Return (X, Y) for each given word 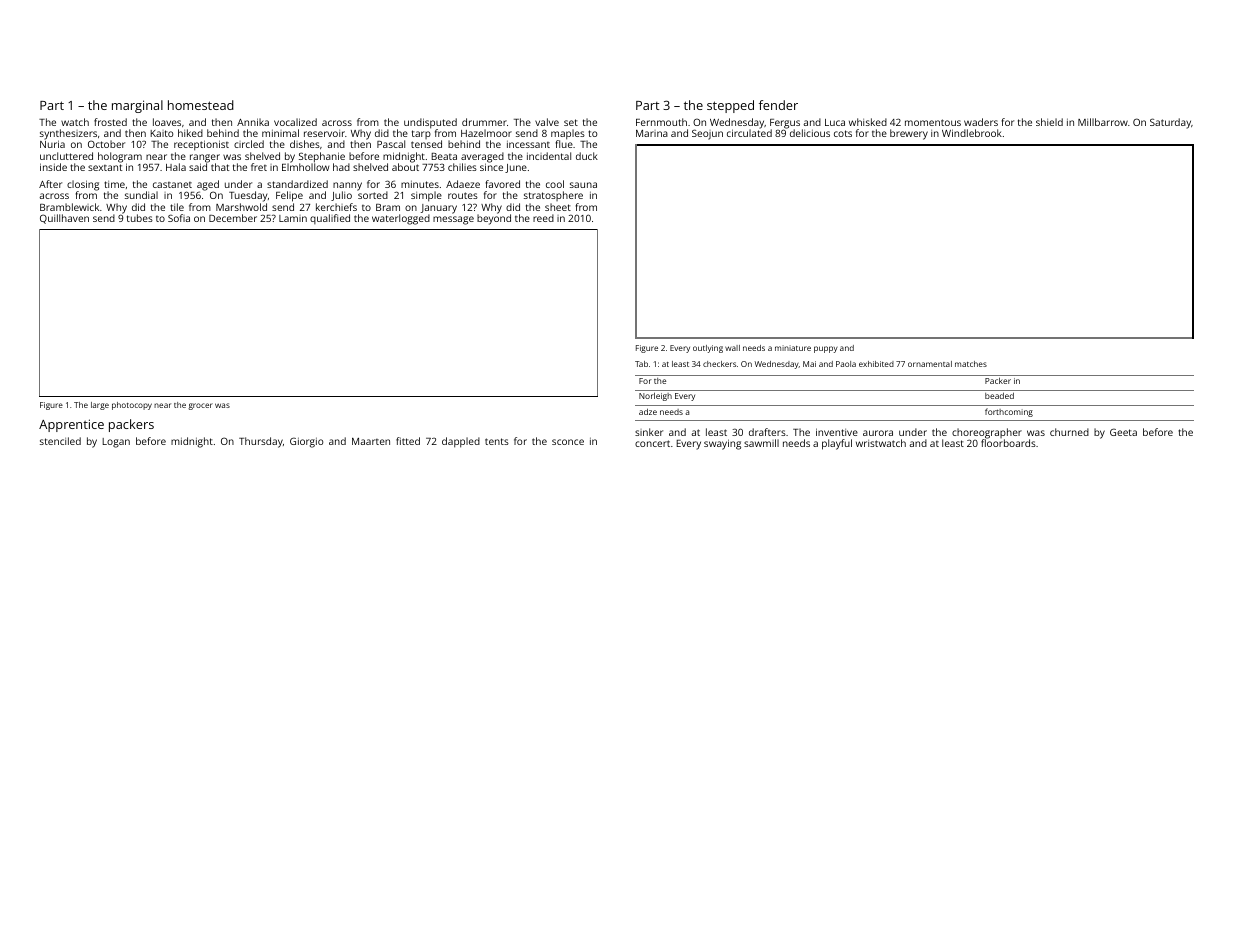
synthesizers (68, 135)
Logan (116, 443)
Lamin (293, 218)
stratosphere (553, 196)
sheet (558, 207)
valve (547, 122)
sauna (583, 185)
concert (652, 443)
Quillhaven (64, 219)
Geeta (1123, 432)
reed (543, 218)
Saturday (1170, 123)
